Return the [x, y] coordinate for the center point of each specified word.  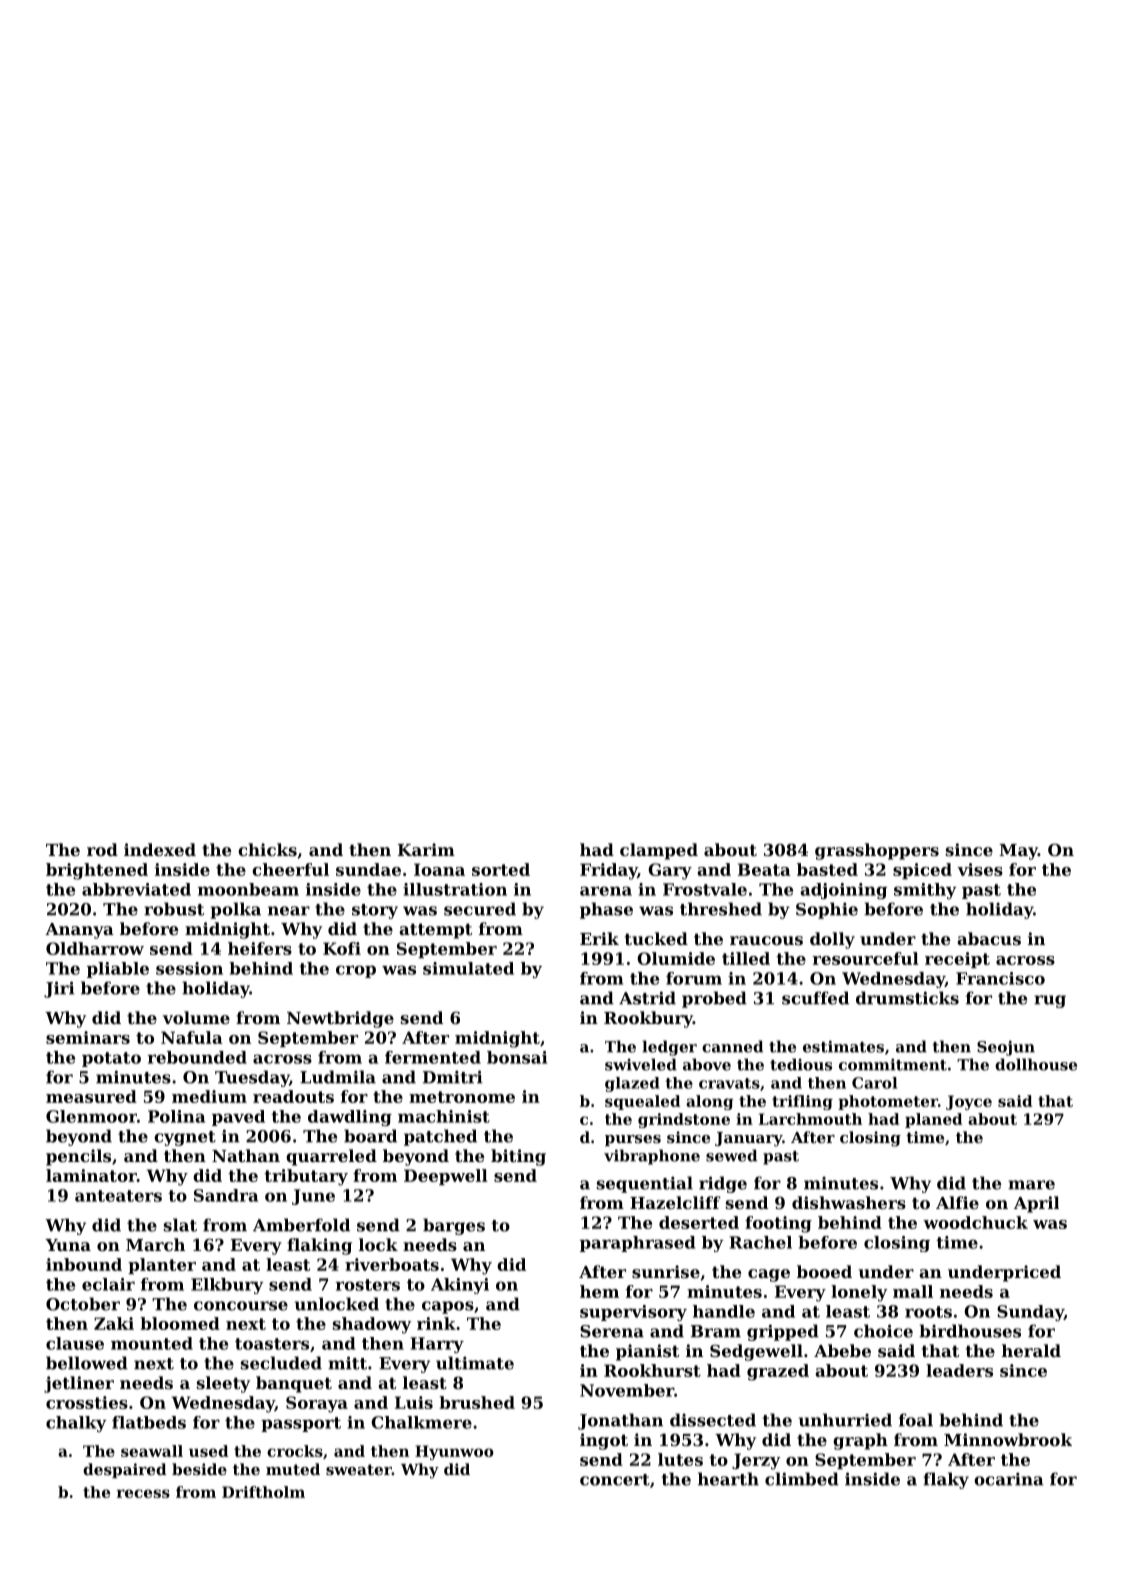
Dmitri [453, 1077]
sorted [501, 869]
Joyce [969, 1102]
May [1018, 852]
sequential [645, 1184]
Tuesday [252, 1078]
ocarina [1009, 1479]
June [313, 1197]
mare [1031, 1185]
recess [143, 1493]
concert [615, 1480]
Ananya [79, 931]
